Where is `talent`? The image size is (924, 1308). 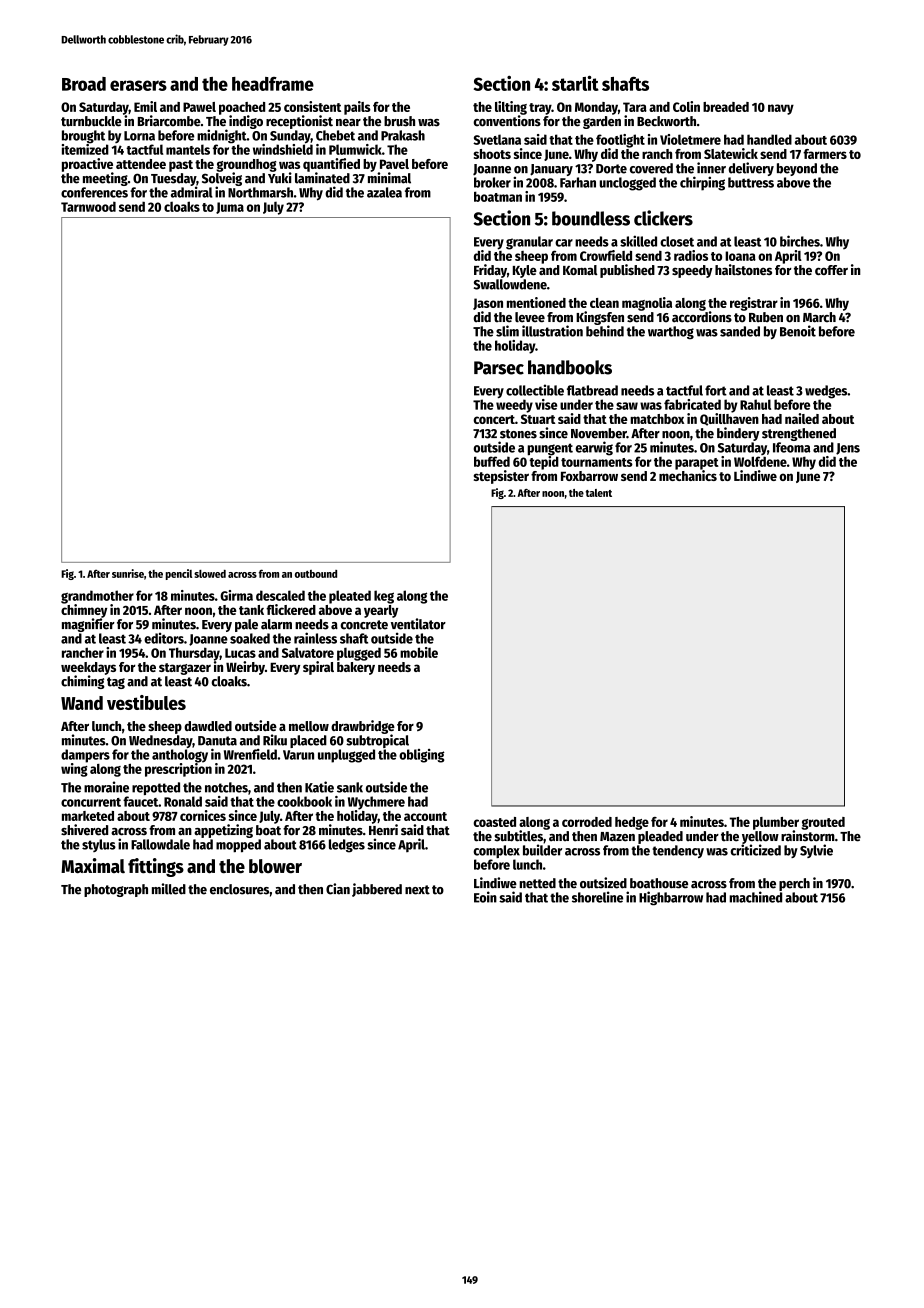
talent is located at coordinates (599, 493).
